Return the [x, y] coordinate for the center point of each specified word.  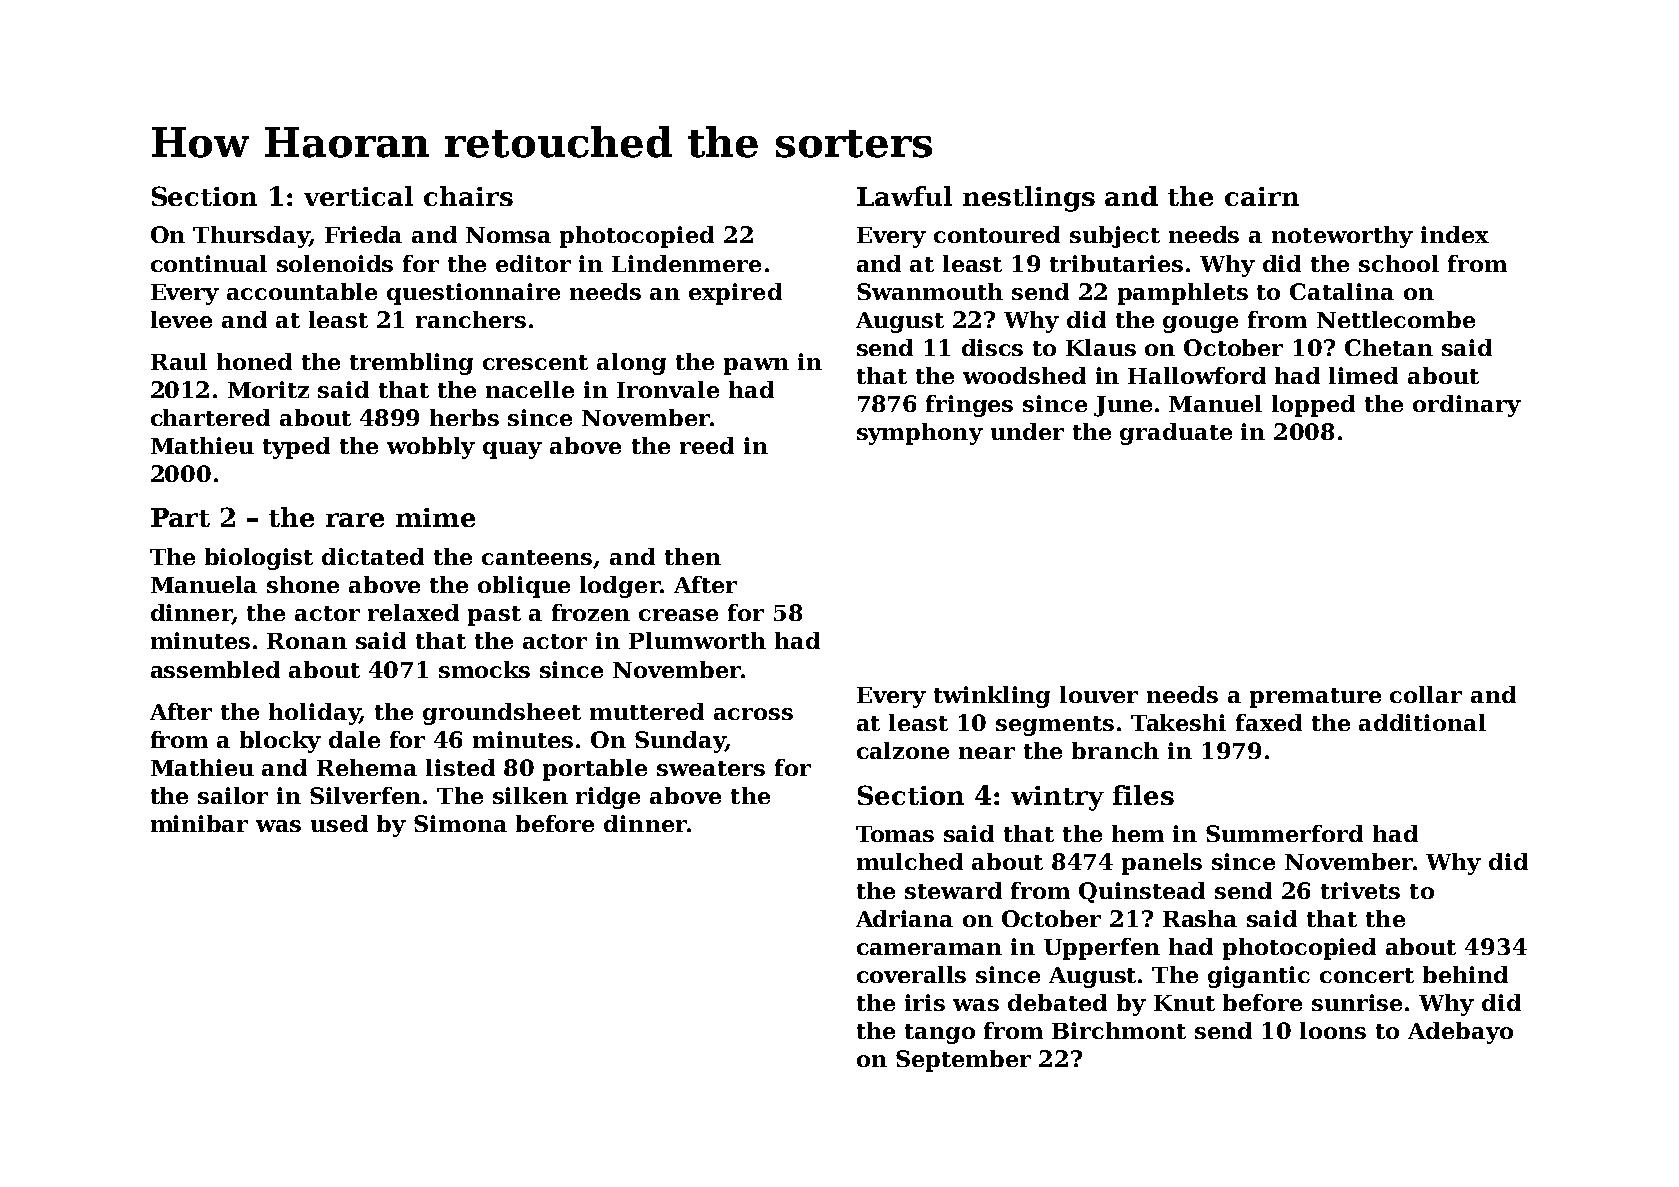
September [963, 1061]
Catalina [1342, 291]
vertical [358, 196]
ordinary [1467, 406]
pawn [756, 366]
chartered [210, 417]
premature [1315, 698]
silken [530, 795]
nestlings [1029, 199]
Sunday [680, 742]
